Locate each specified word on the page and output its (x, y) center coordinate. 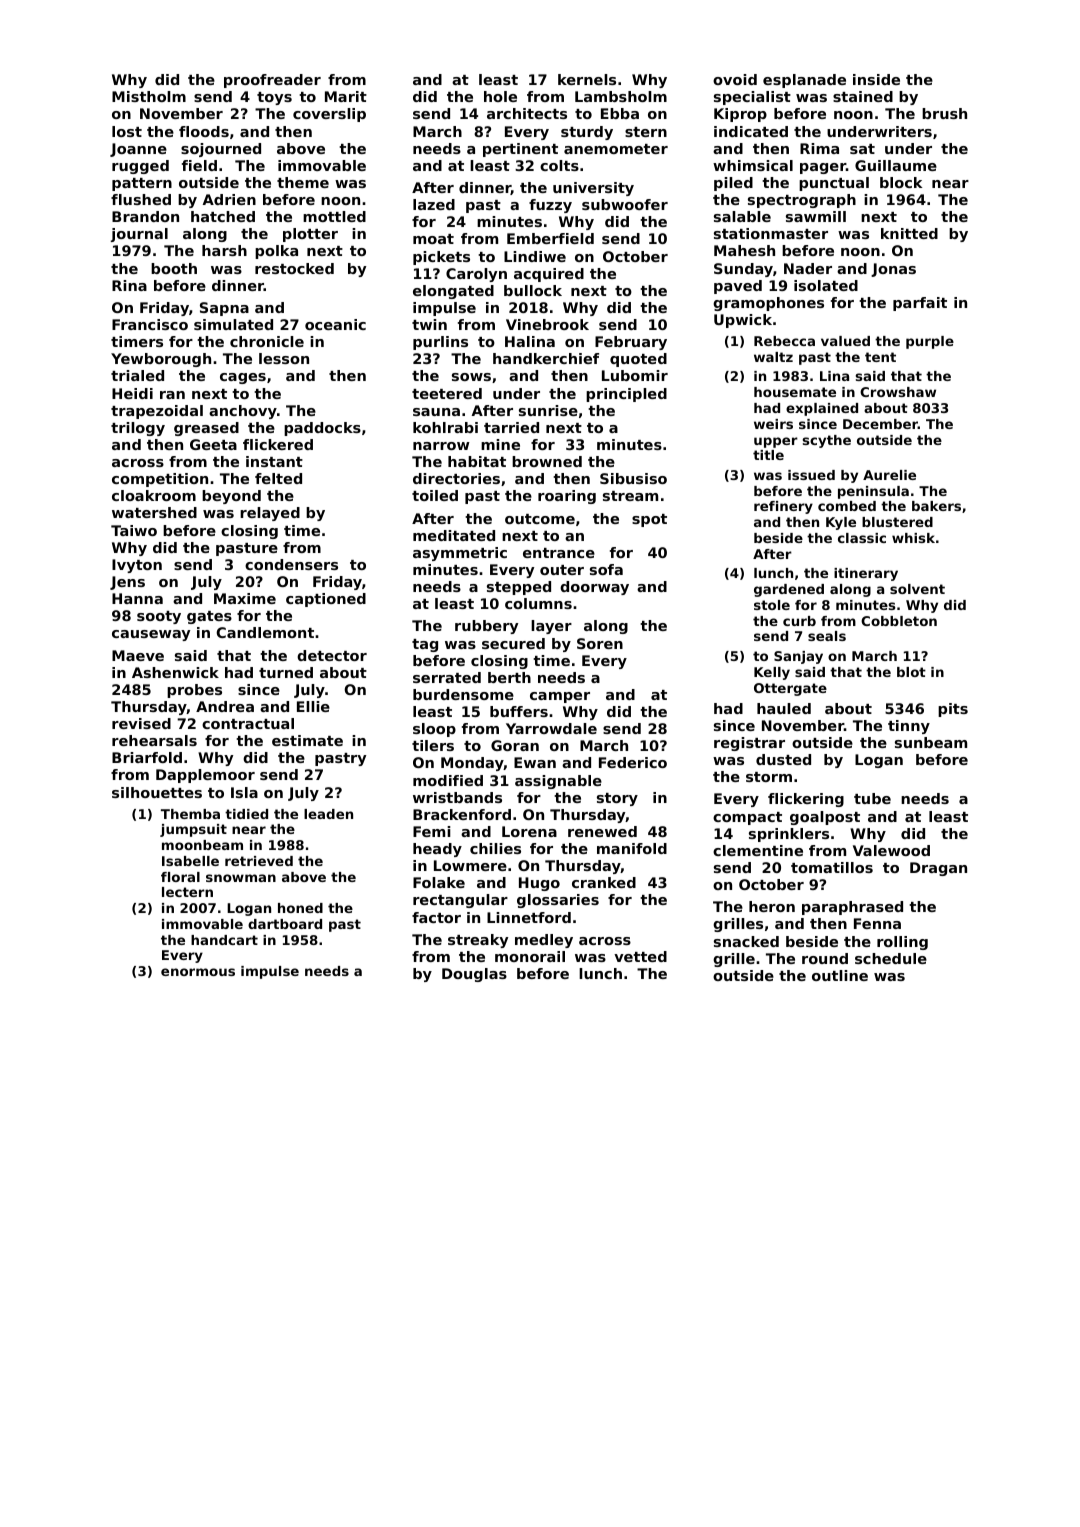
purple (930, 342)
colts (559, 165)
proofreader (272, 81)
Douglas (474, 975)
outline (840, 975)
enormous (198, 972)
